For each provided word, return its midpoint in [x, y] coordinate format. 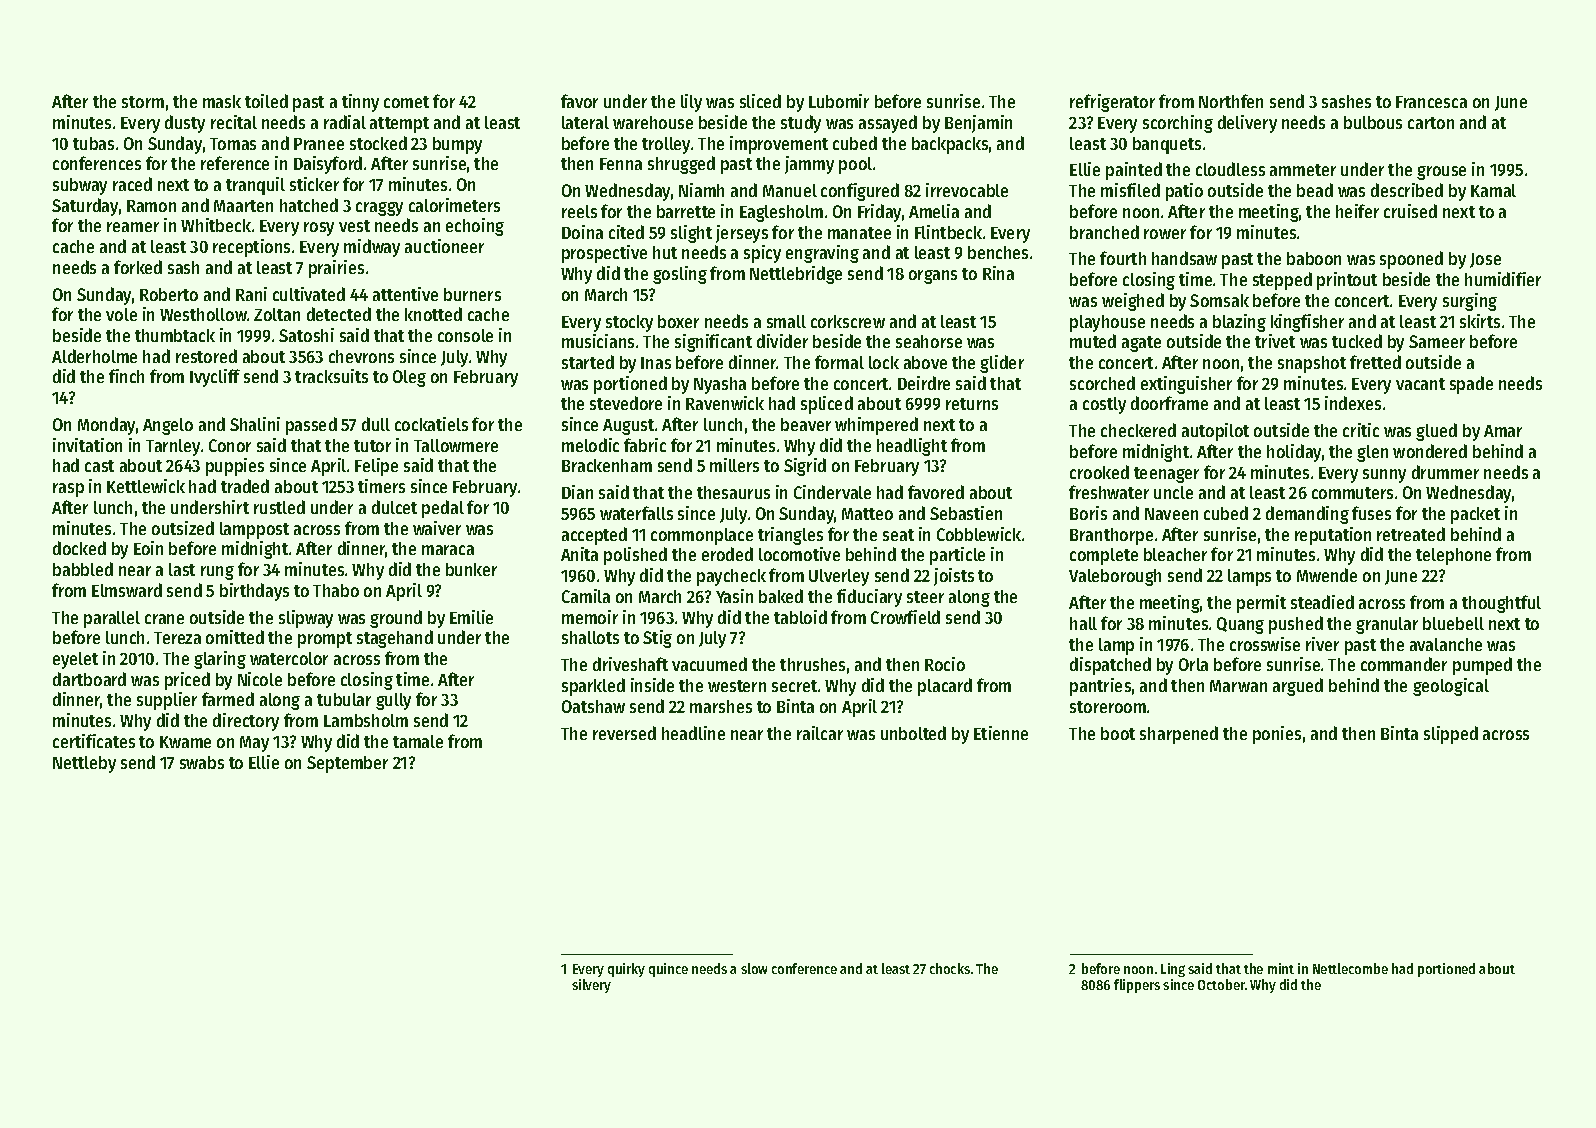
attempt [399, 125]
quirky [626, 970]
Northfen [1231, 101]
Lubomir [839, 101]
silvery [591, 986]
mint [1281, 968]
